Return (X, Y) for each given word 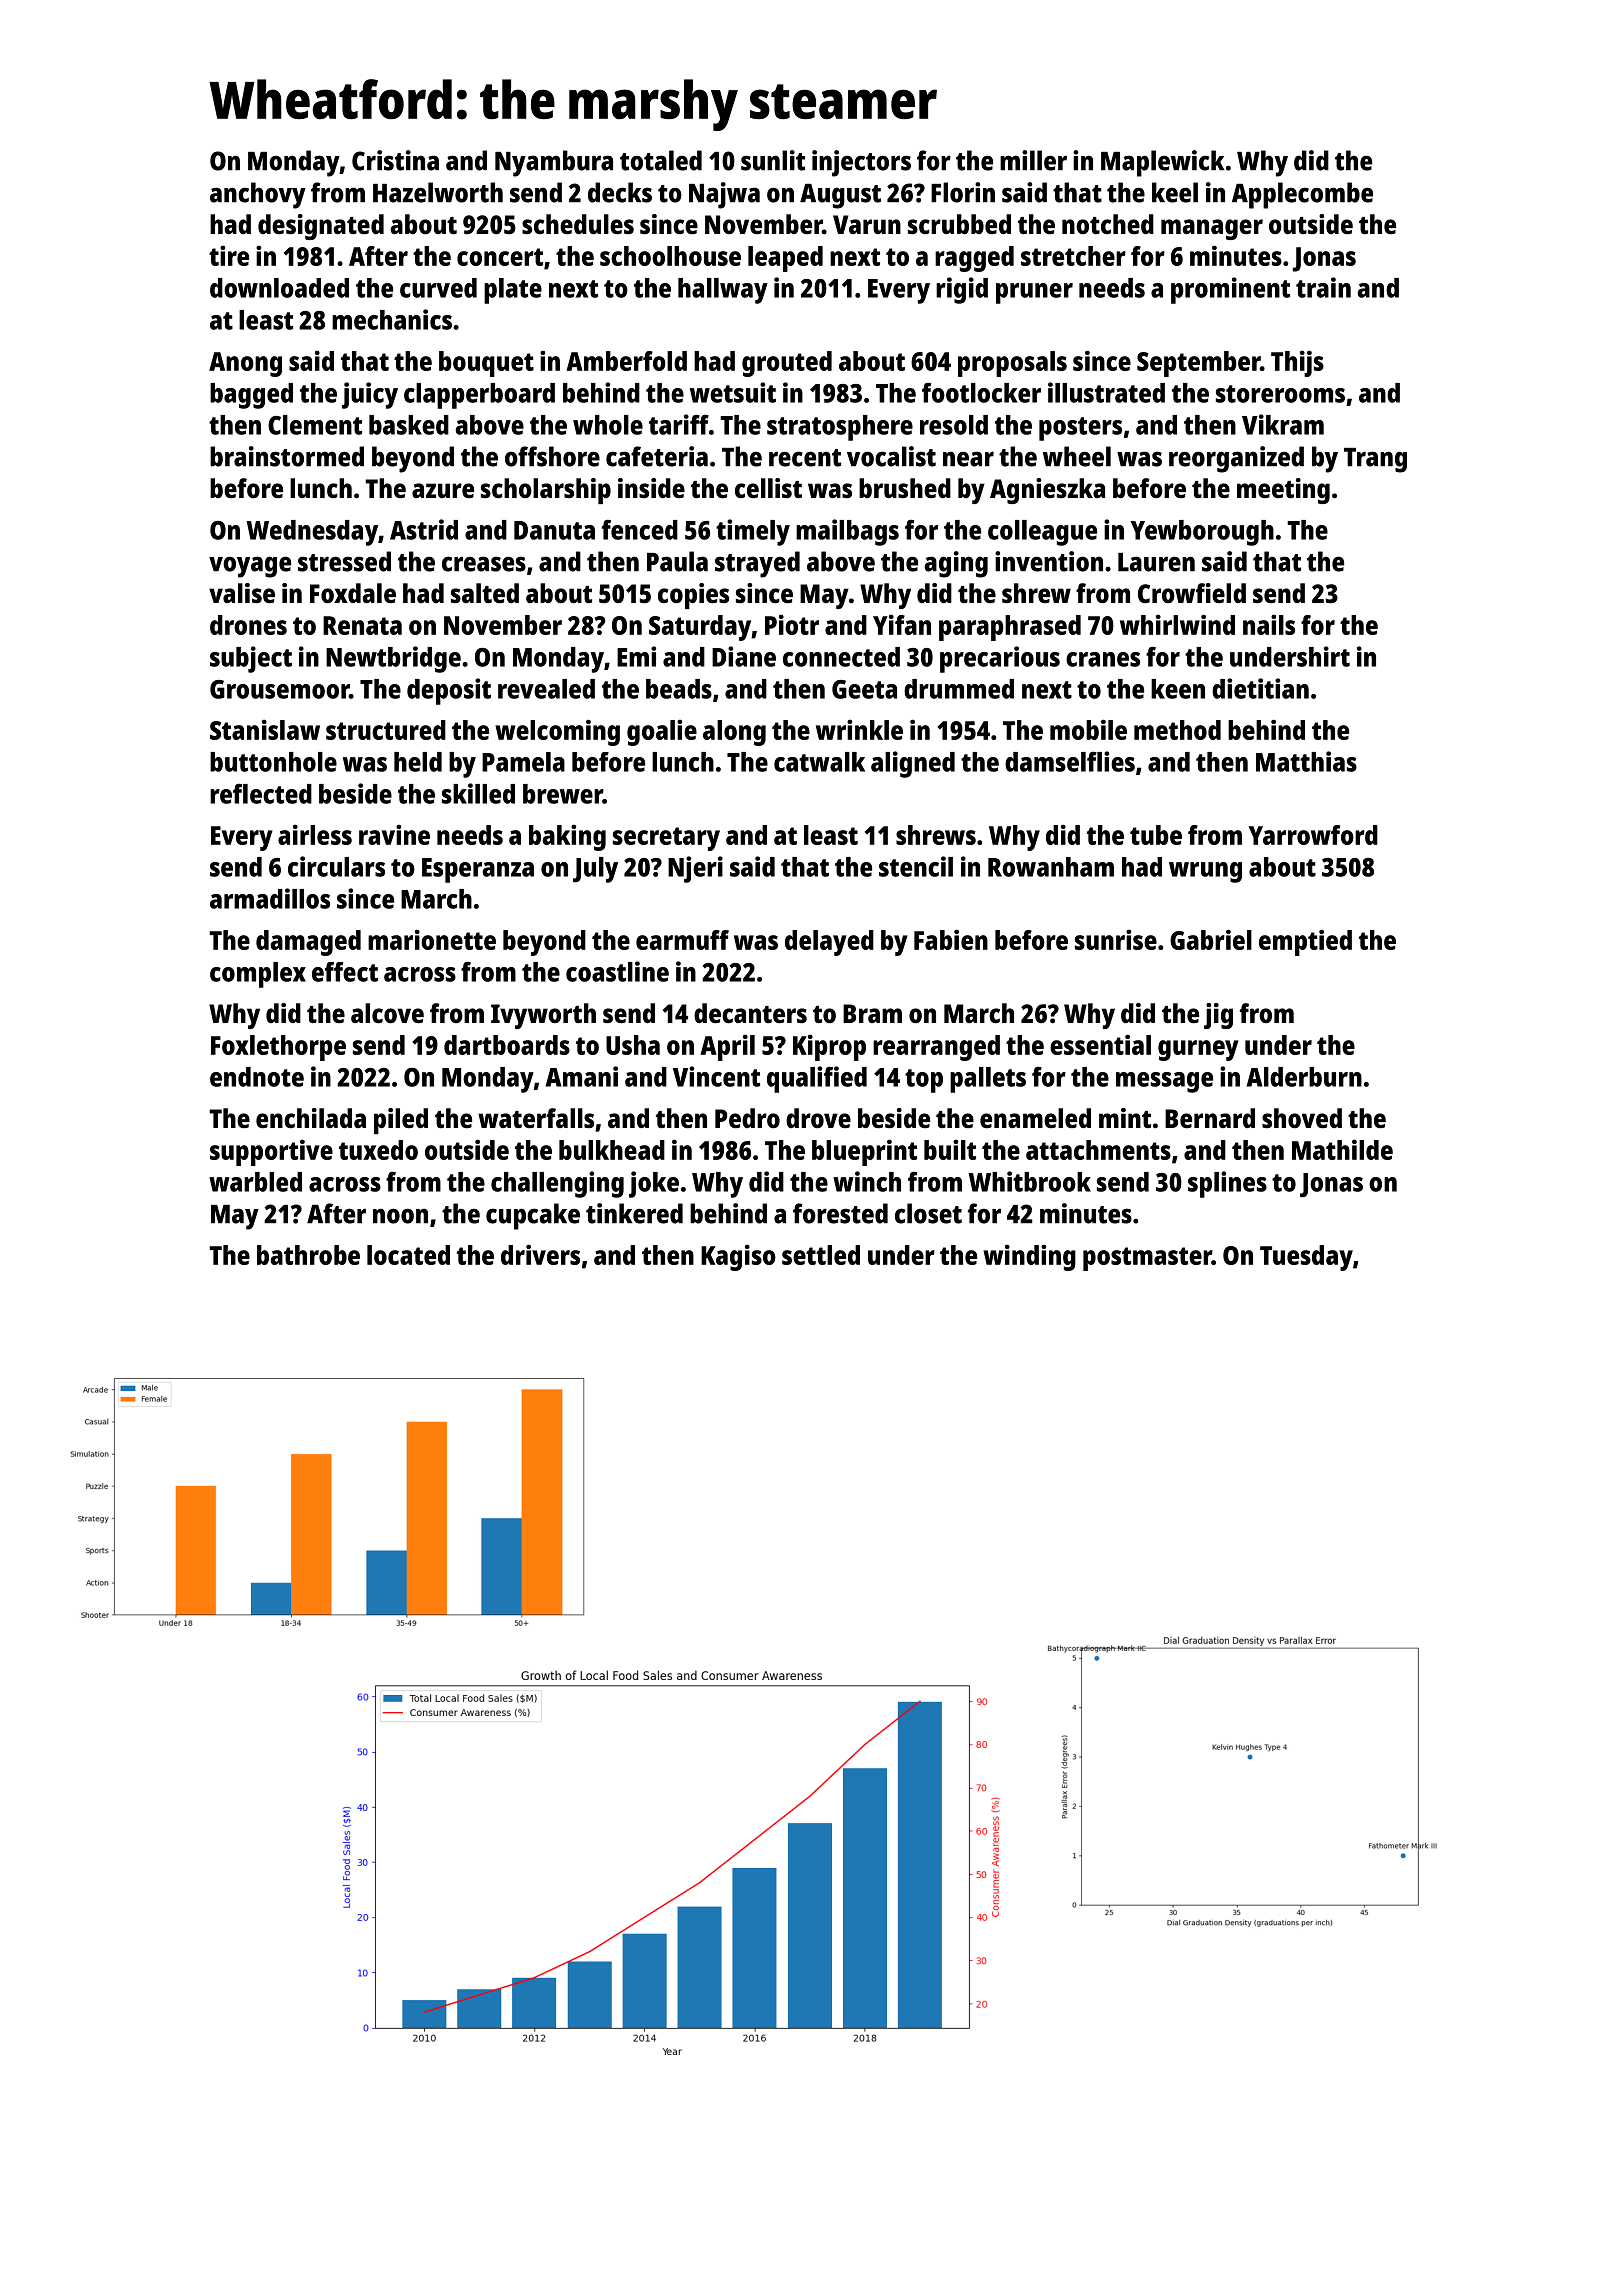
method (1177, 730)
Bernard (1210, 1118)
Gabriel (1211, 939)
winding (1029, 1257)
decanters (750, 1013)
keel (1175, 192)
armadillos (270, 898)
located (408, 1255)
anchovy (258, 195)
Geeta (864, 689)
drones (248, 625)
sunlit (773, 160)
